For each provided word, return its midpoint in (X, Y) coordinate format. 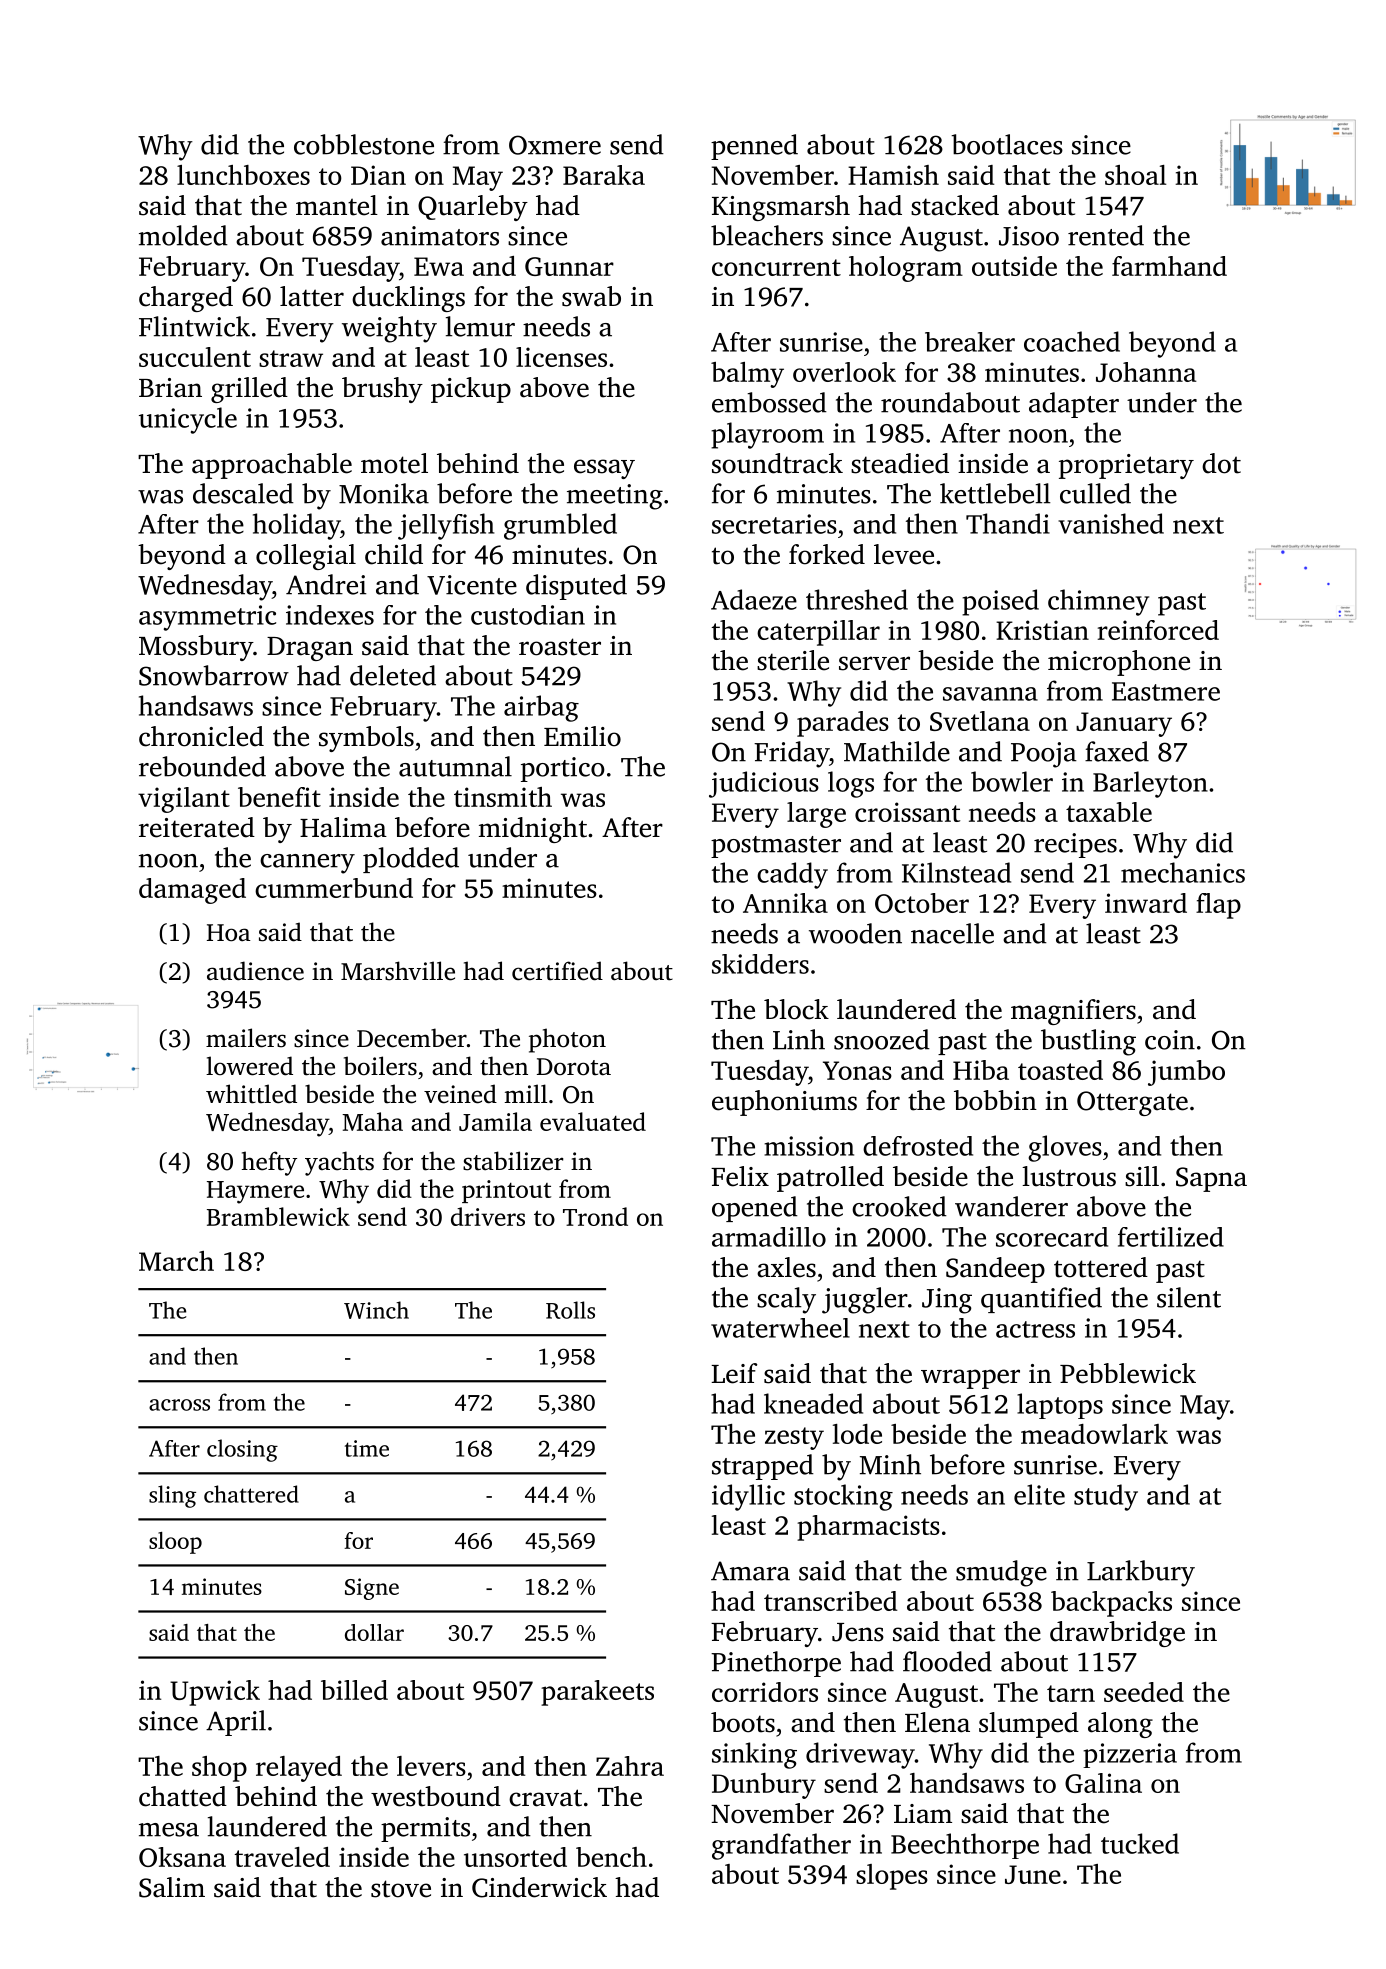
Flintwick (194, 326)
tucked (1140, 1843)
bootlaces (1007, 144)
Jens (858, 1632)
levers (431, 1766)
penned (754, 147)
